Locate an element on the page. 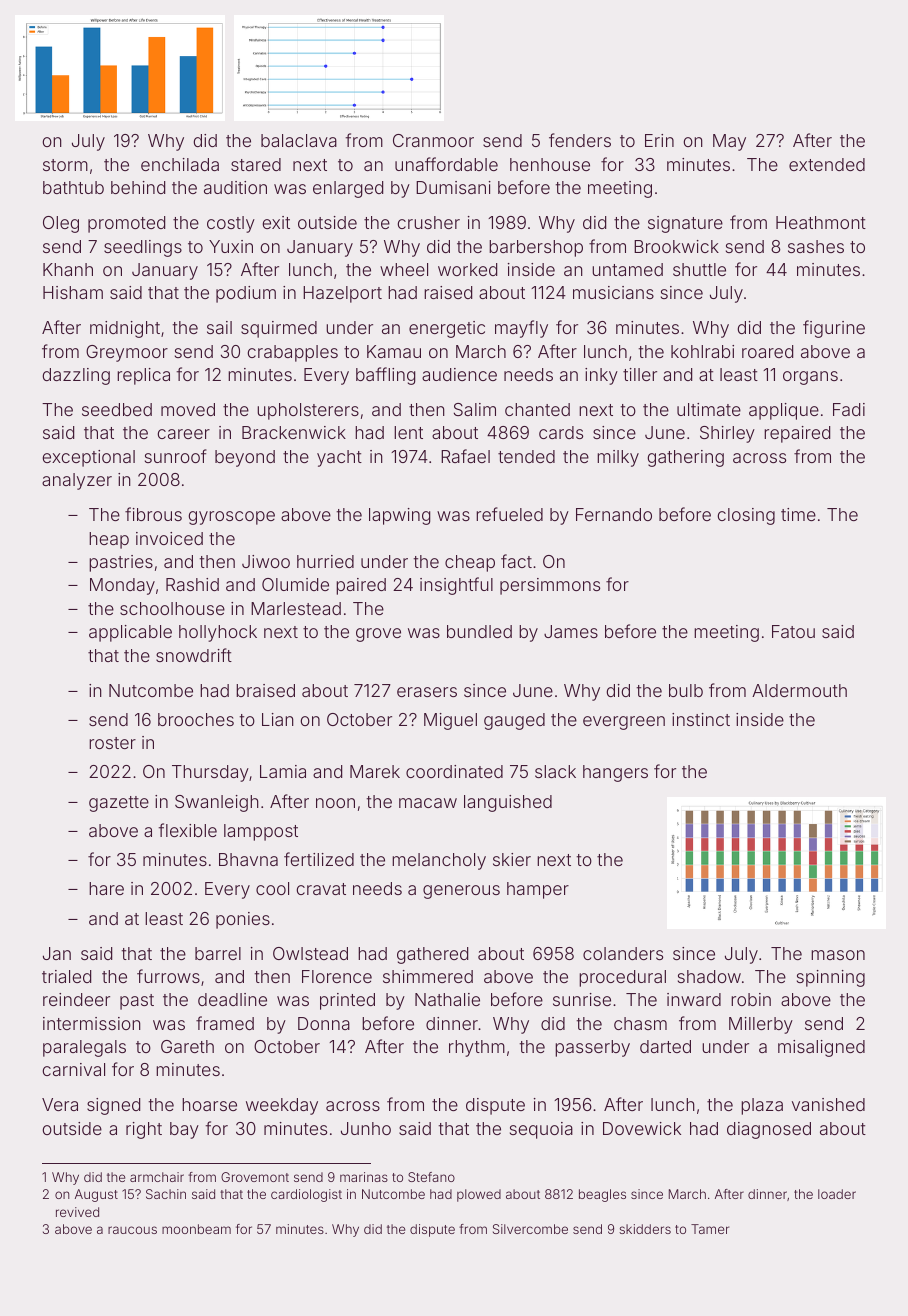 The width and height of the page is (908, 1316). Fernando is located at coordinates (614, 514).
